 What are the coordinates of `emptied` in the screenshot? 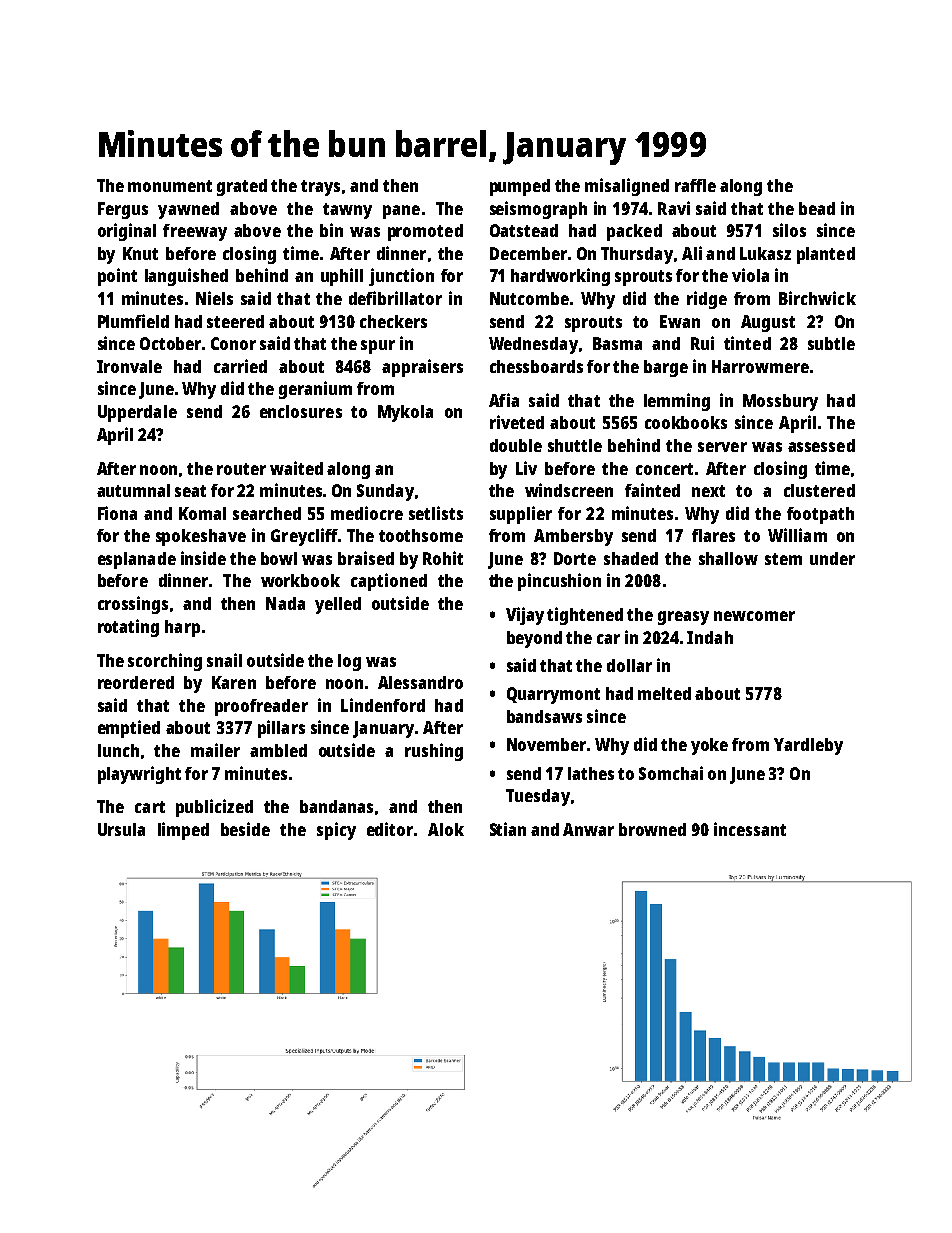 It's located at (129, 729).
